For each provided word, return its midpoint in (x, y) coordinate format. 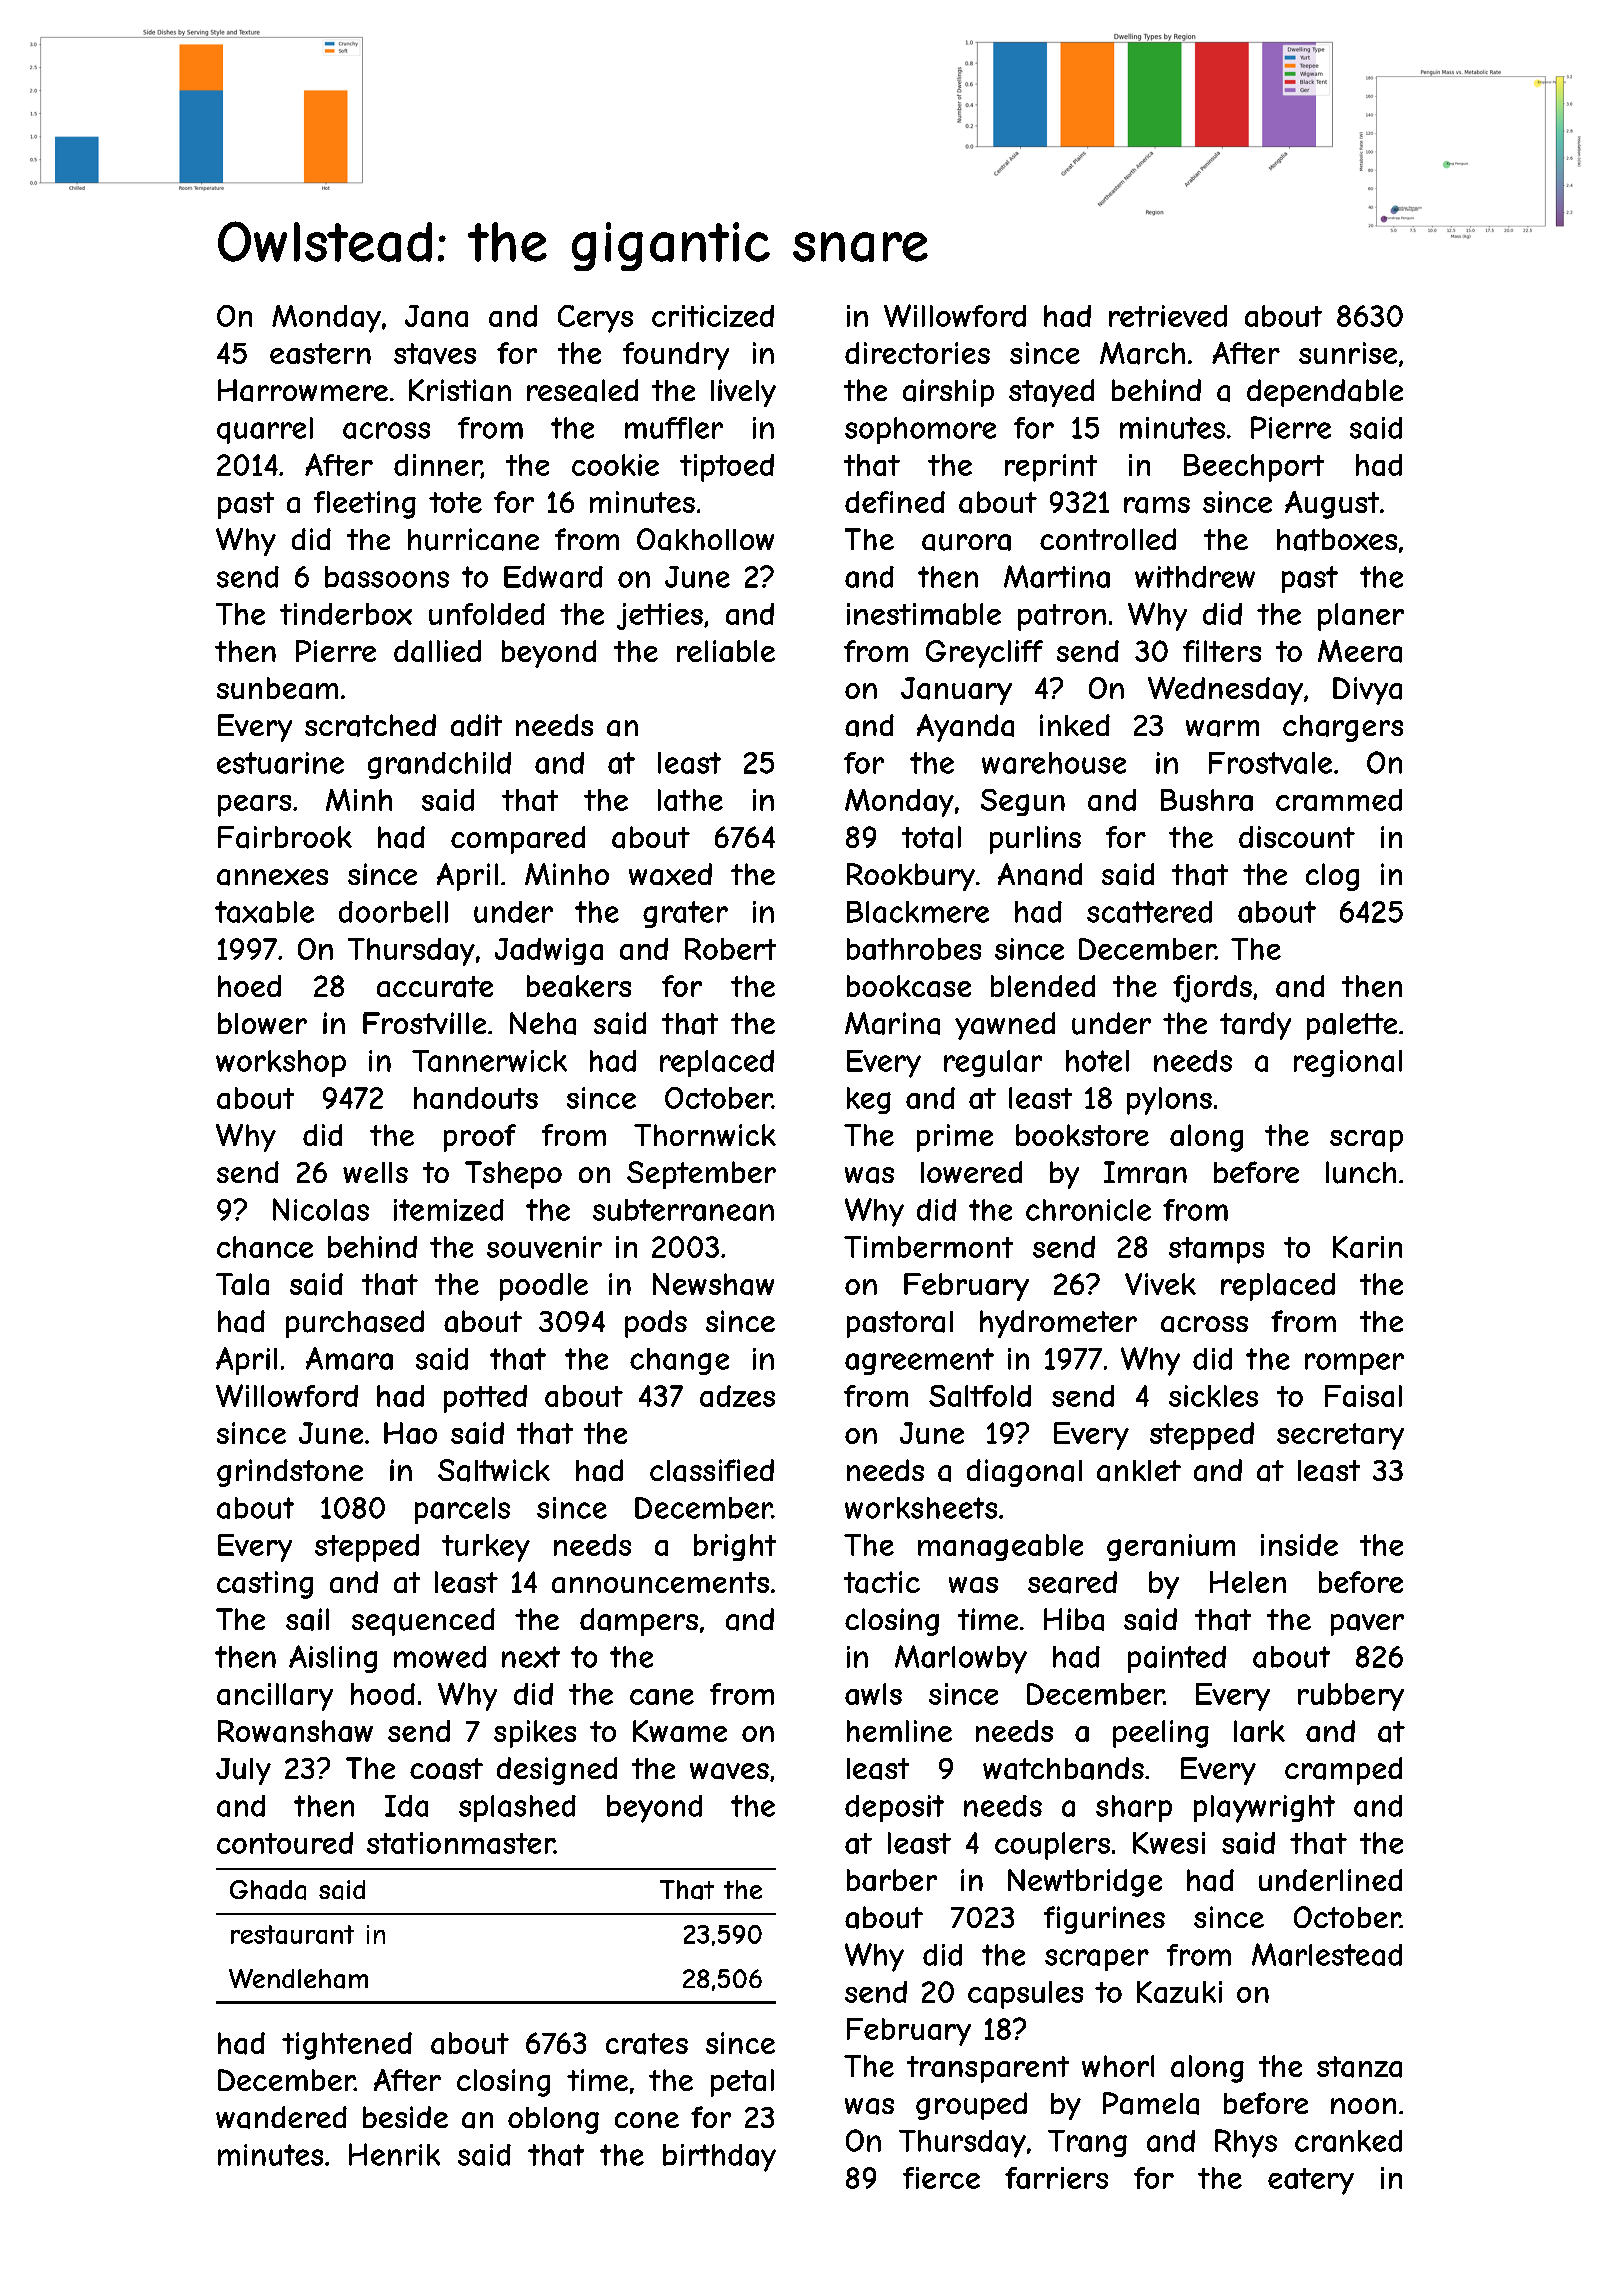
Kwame (680, 1731)
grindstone (290, 1473)
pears (254, 806)
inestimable (924, 614)
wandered (281, 2117)
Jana (436, 316)
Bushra (1207, 800)
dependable (1325, 393)
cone (647, 2120)
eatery (1311, 2181)
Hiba (1074, 1619)
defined (895, 502)
